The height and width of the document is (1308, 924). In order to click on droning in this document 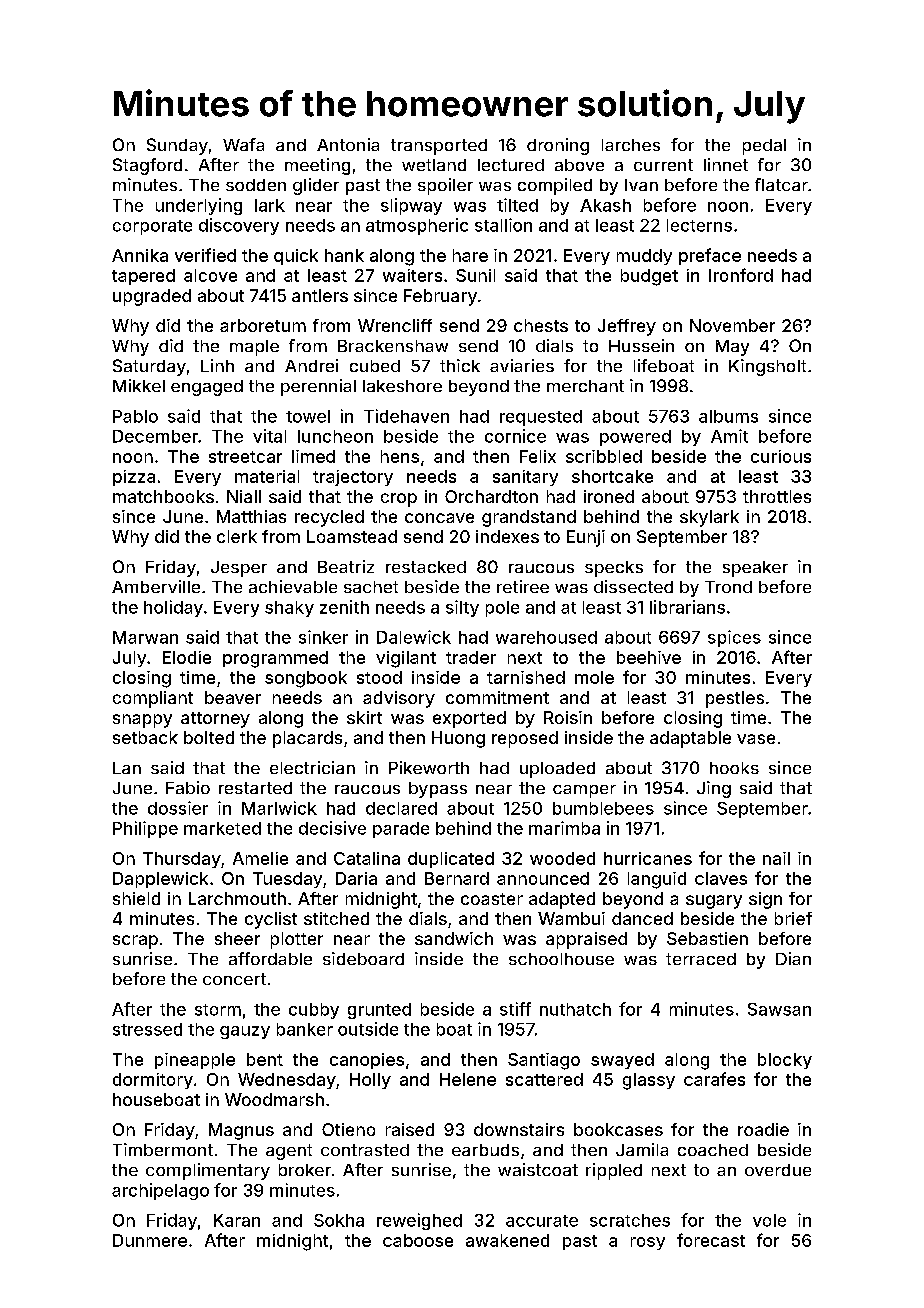, I will do `click(558, 146)`.
